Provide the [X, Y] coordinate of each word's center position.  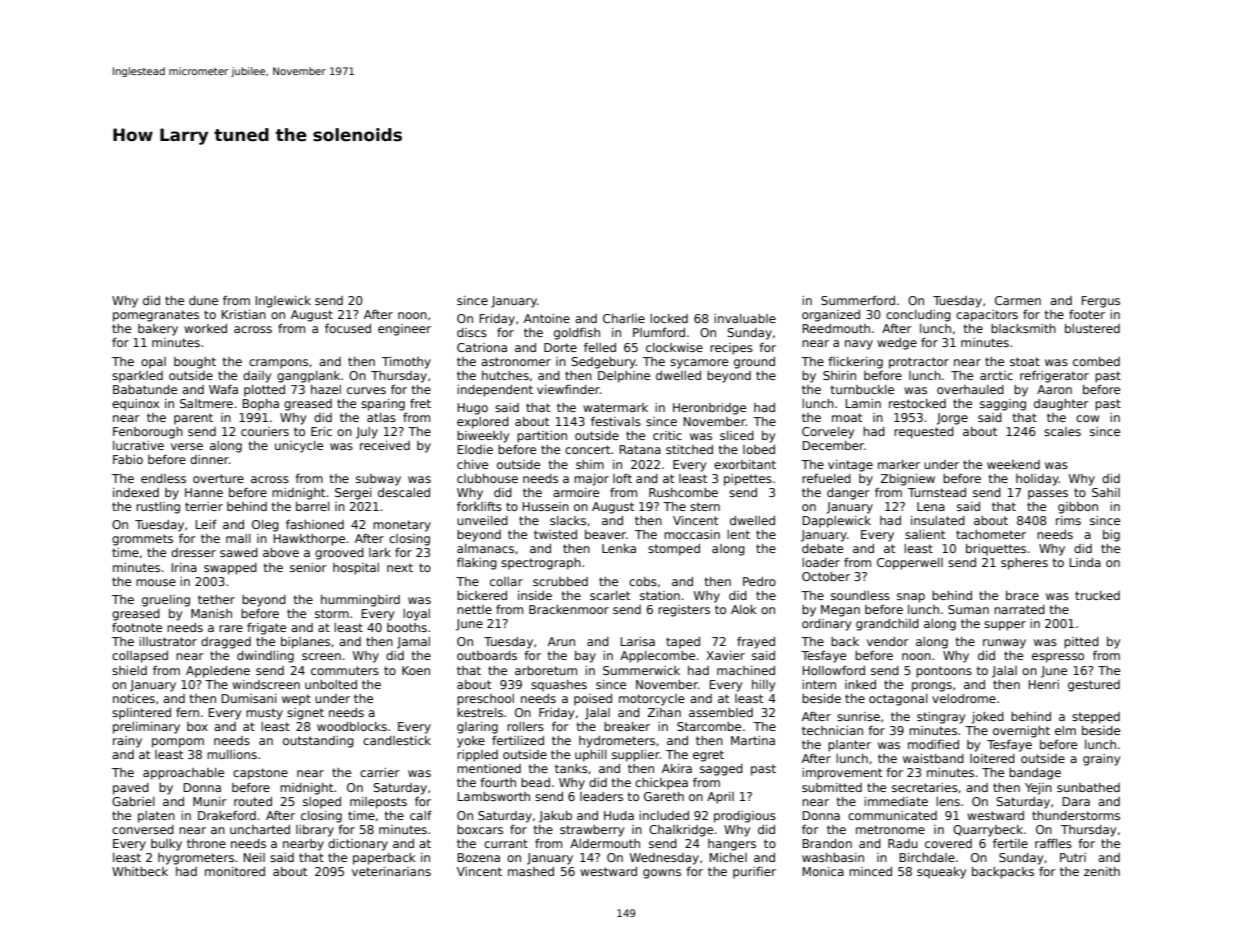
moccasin [692, 534]
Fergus [1101, 302]
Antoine [547, 318]
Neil [254, 857]
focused [348, 328]
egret [708, 756]
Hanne [204, 492]
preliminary [146, 728]
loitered [992, 758]
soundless [860, 595]
